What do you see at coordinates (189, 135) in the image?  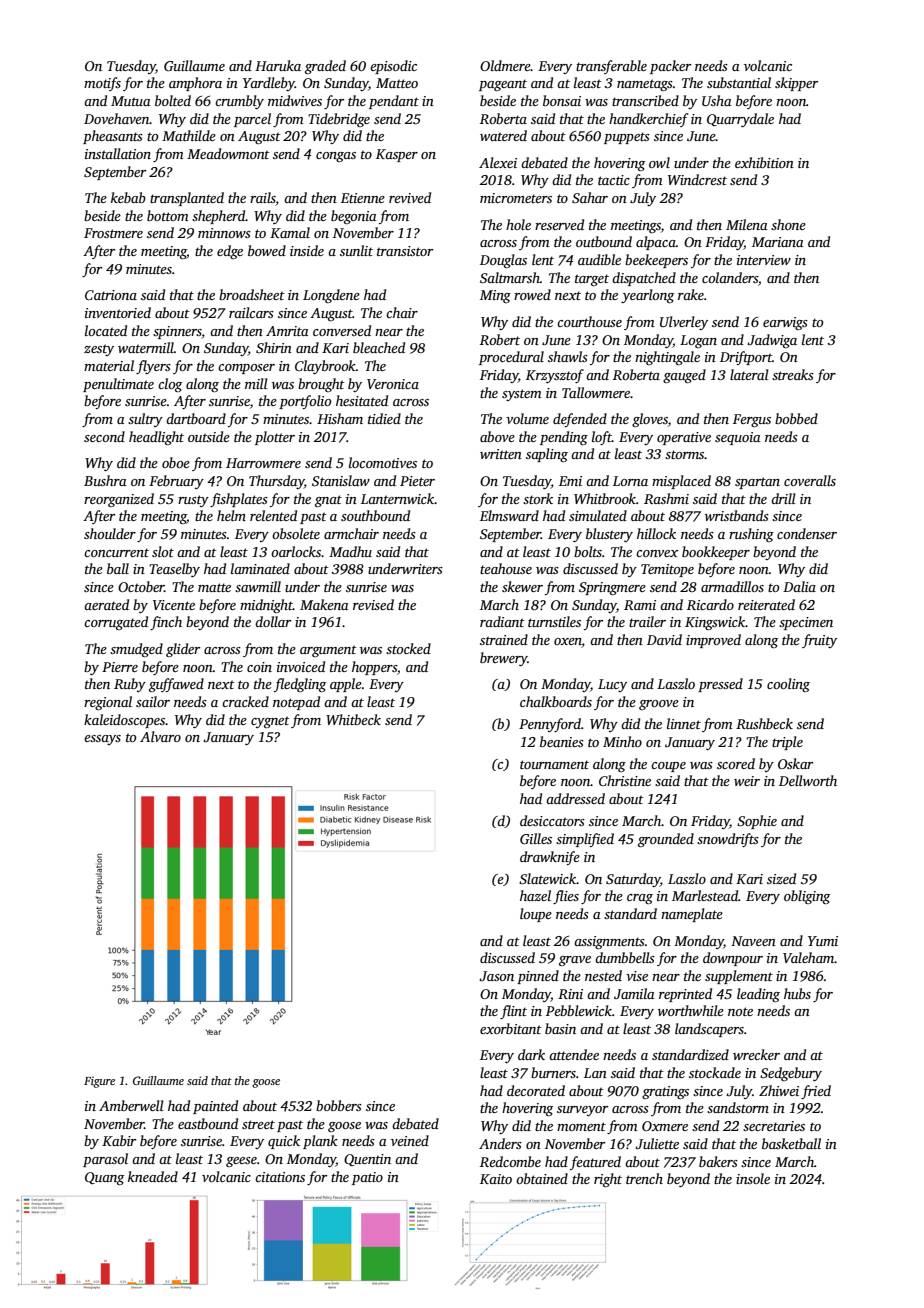 I see `Mathilde` at bounding box center [189, 135].
